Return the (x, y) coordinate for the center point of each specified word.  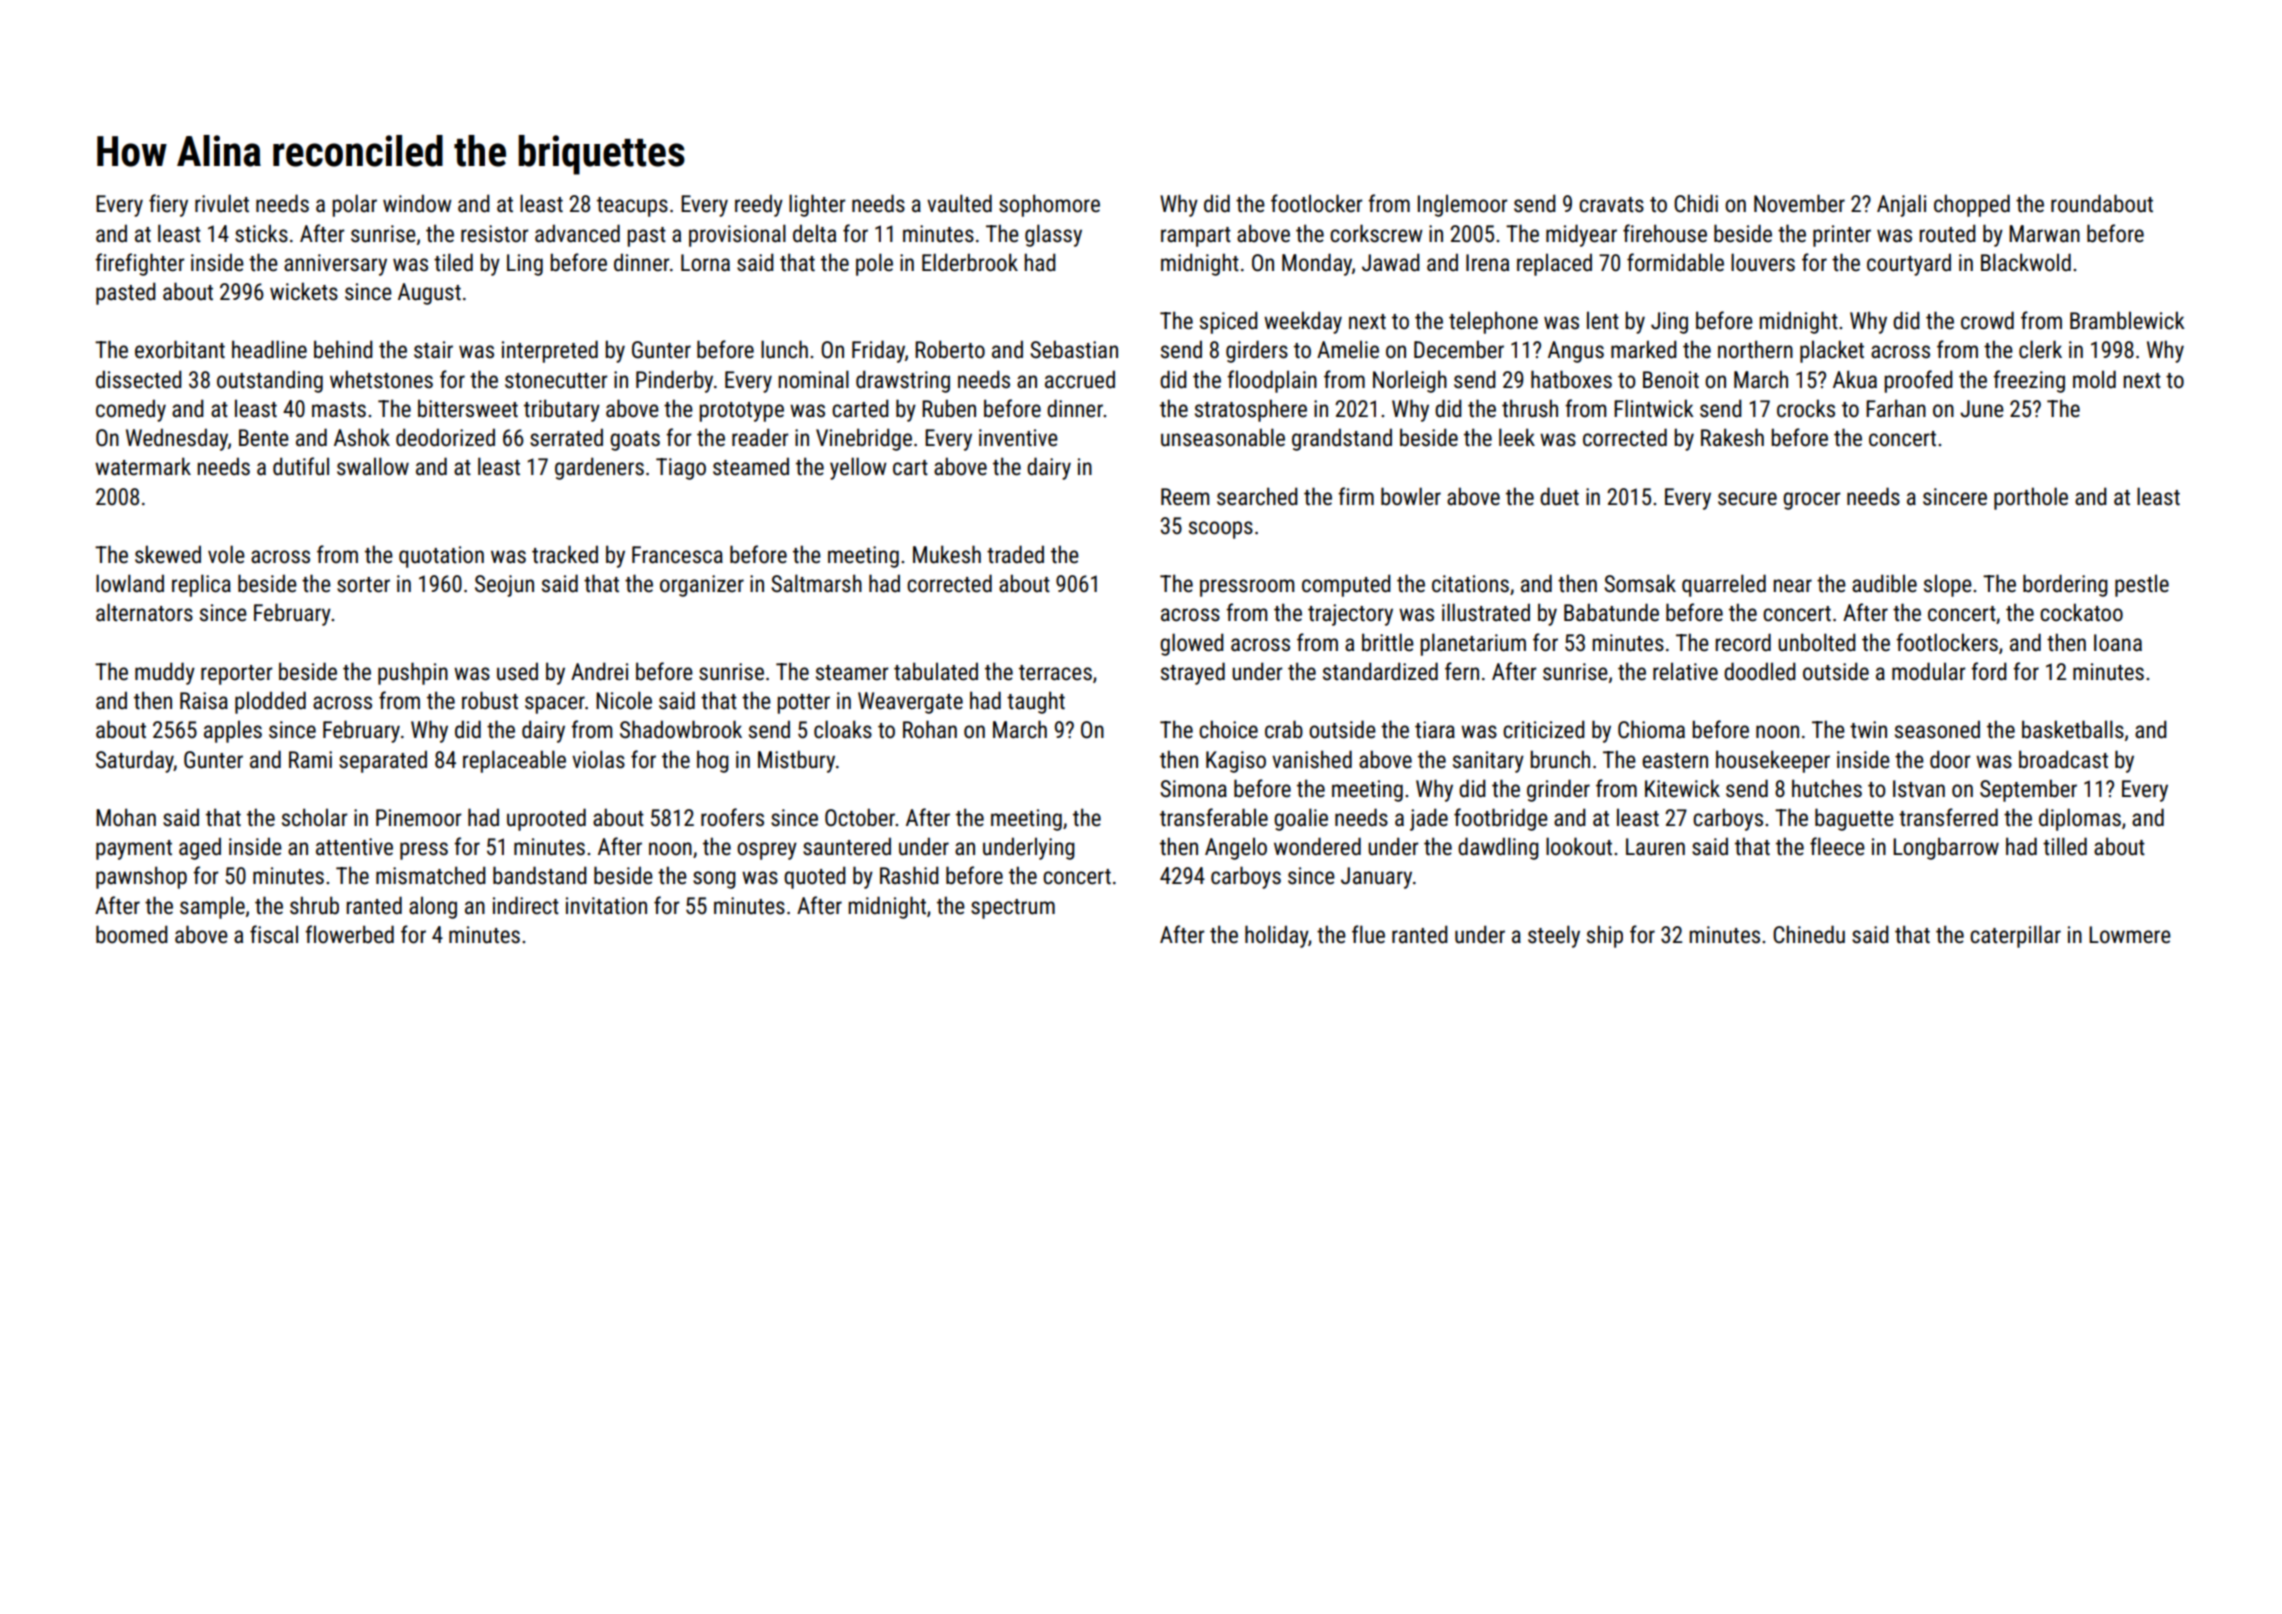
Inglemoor (1463, 205)
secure (1747, 499)
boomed (132, 934)
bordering (2065, 585)
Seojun (504, 586)
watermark (143, 466)
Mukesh (947, 554)
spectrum (1013, 909)
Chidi (1696, 203)
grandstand (1342, 439)
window (417, 203)
